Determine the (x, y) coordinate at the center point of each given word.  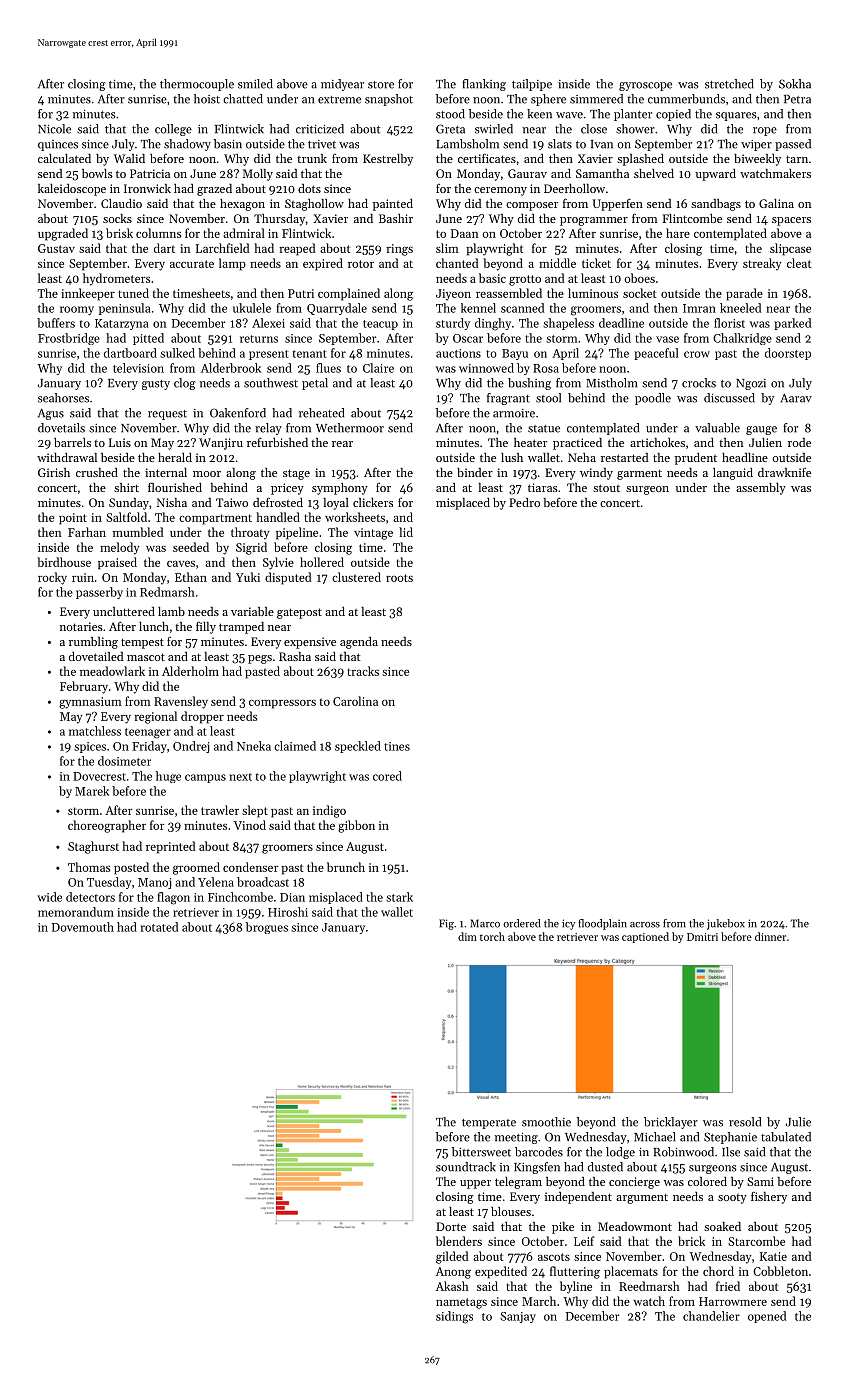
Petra (797, 99)
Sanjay (518, 1317)
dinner (770, 936)
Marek (92, 791)
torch (492, 936)
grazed (214, 190)
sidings (454, 1317)
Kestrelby (388, 160)
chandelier (711, 1316)
